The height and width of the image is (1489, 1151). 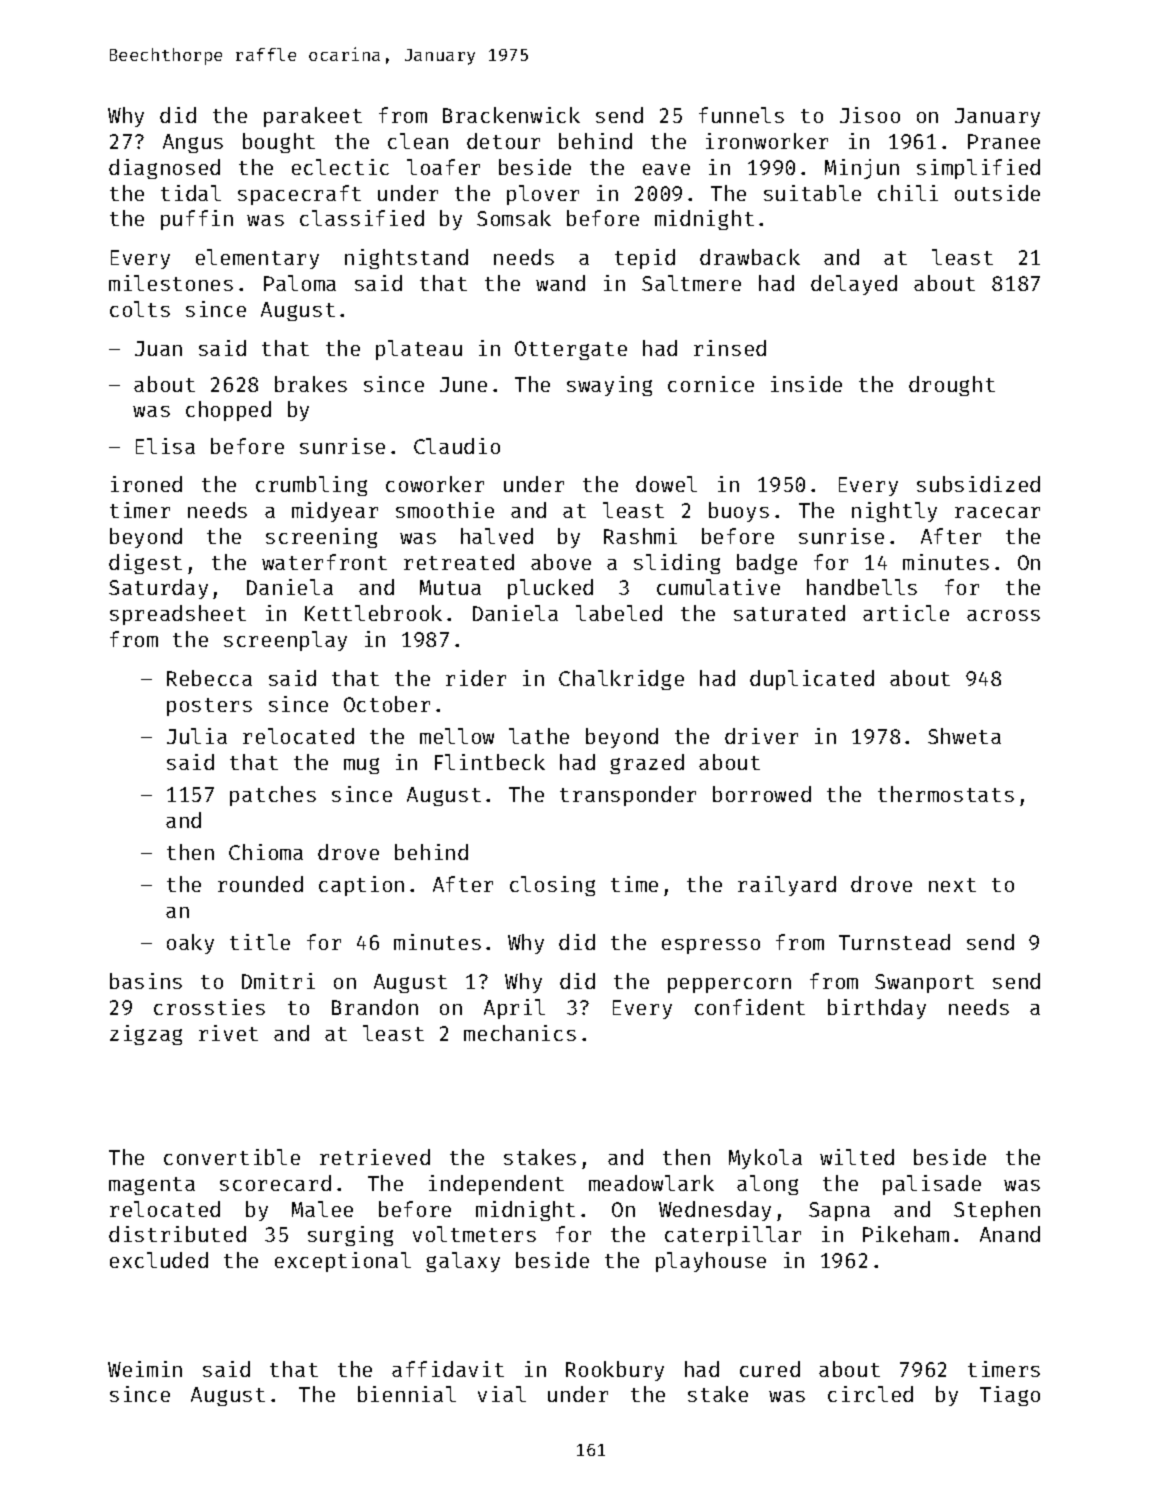 I want to click on vial, so click(x=502, y=1394).
